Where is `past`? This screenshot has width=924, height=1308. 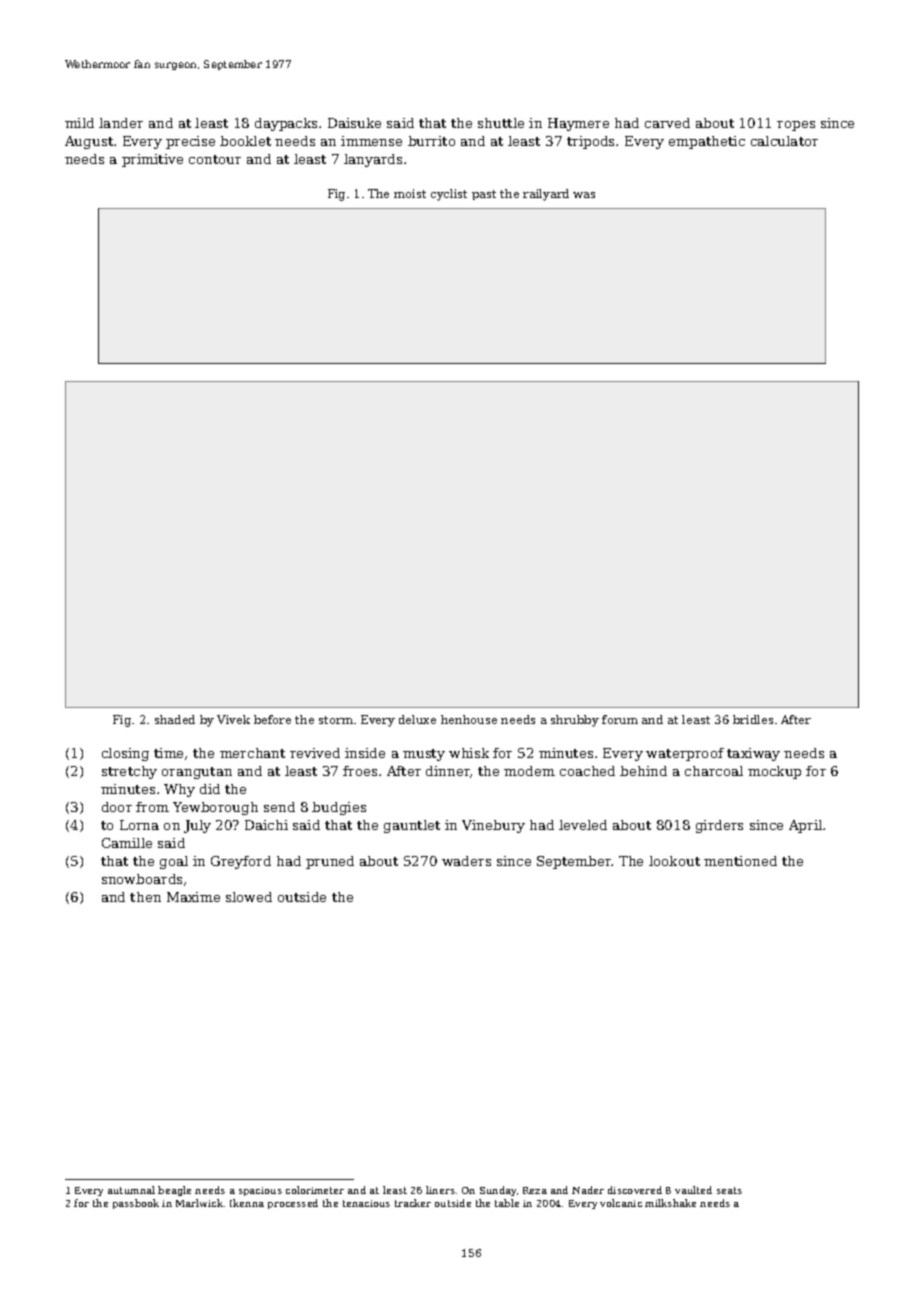 past is located at coordinates (484, 195).
